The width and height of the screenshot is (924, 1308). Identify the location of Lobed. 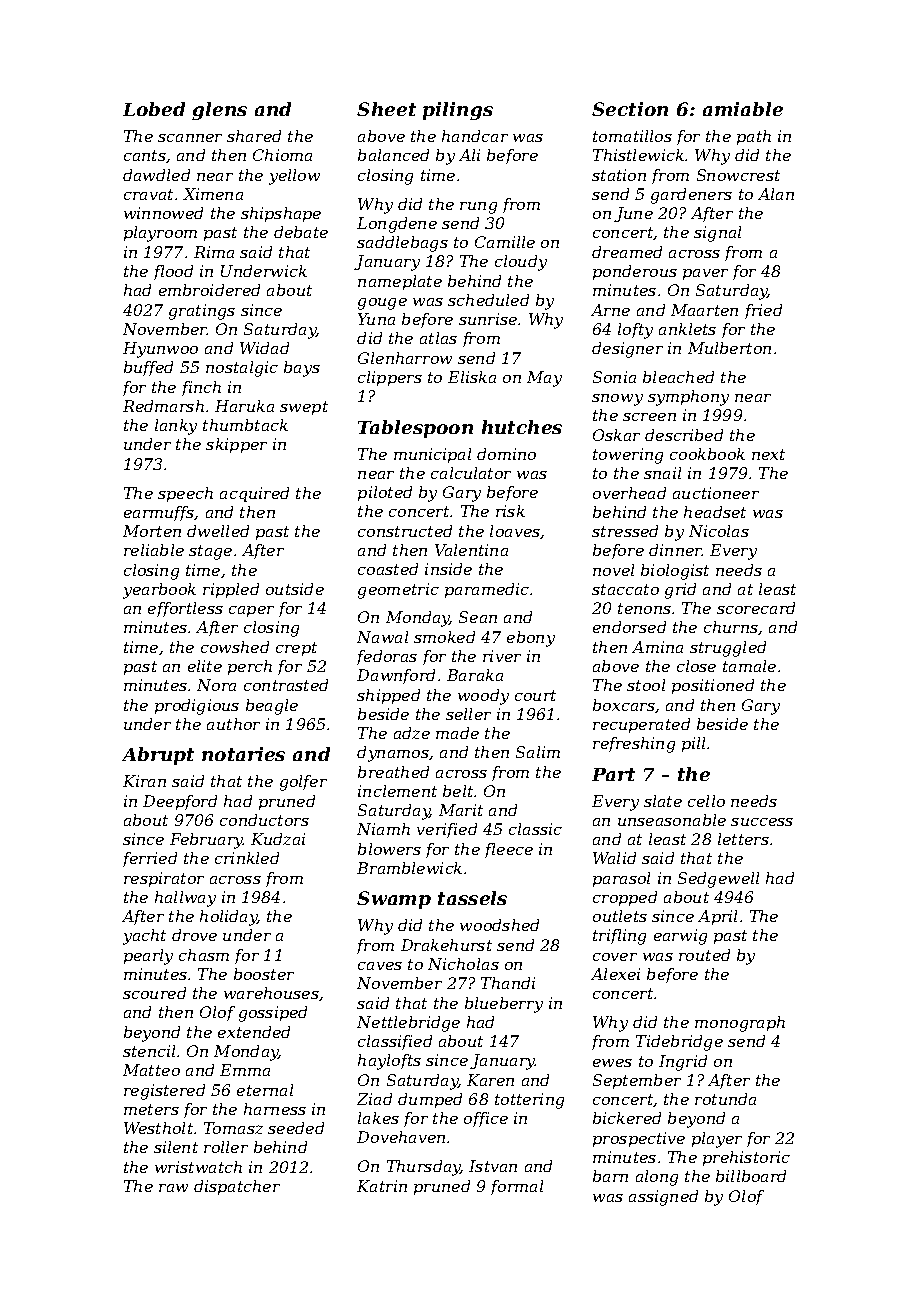
(154, 109).
